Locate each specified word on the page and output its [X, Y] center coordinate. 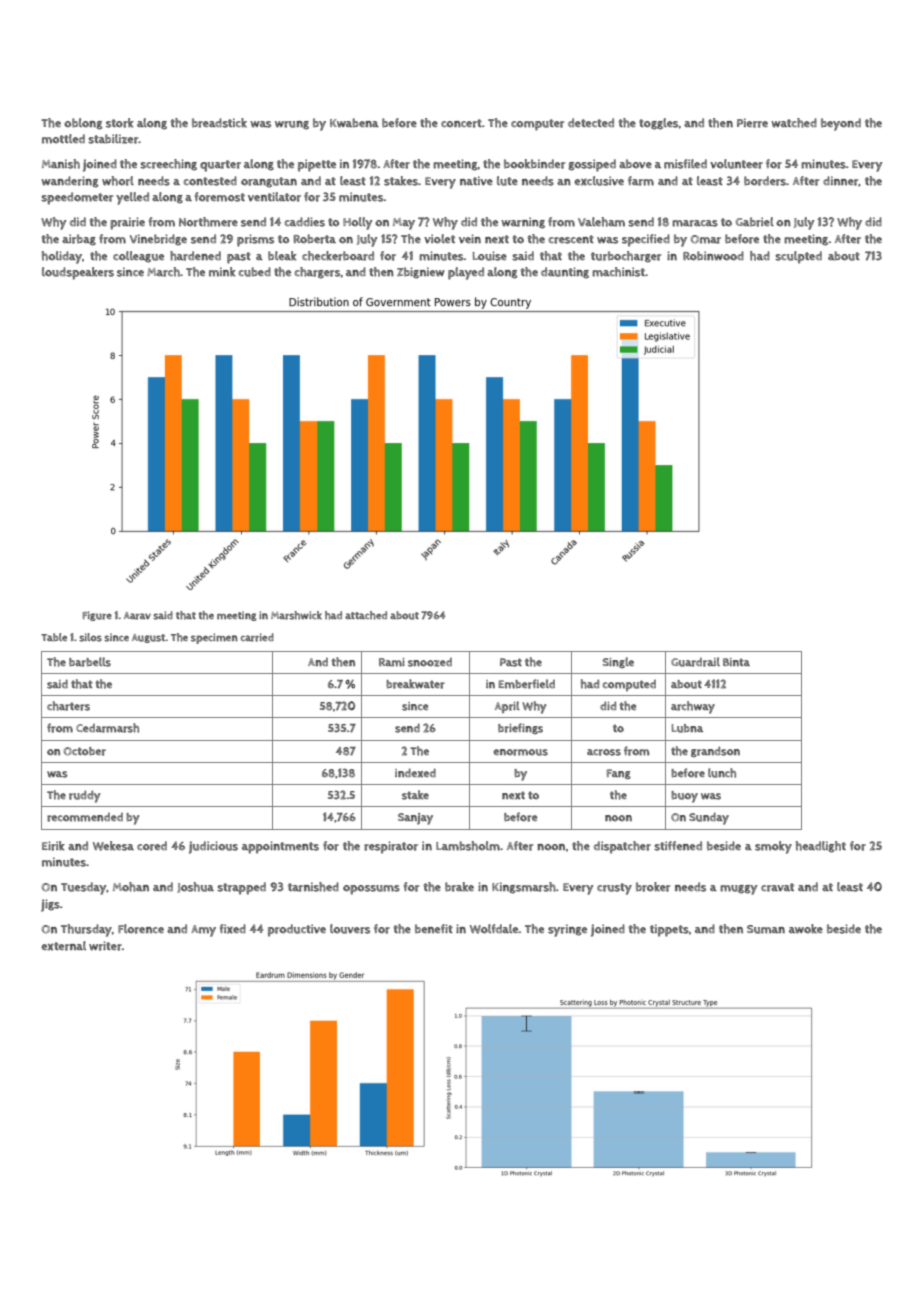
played [466, 273]
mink [222, 272]
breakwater [415, 684]
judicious [213, 847]
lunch [722, 773]
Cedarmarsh [107, 728]
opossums [371, 890]
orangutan [269, 182]
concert [461, 123]
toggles [658, 124]
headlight [821, 847]
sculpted [798, 257]
